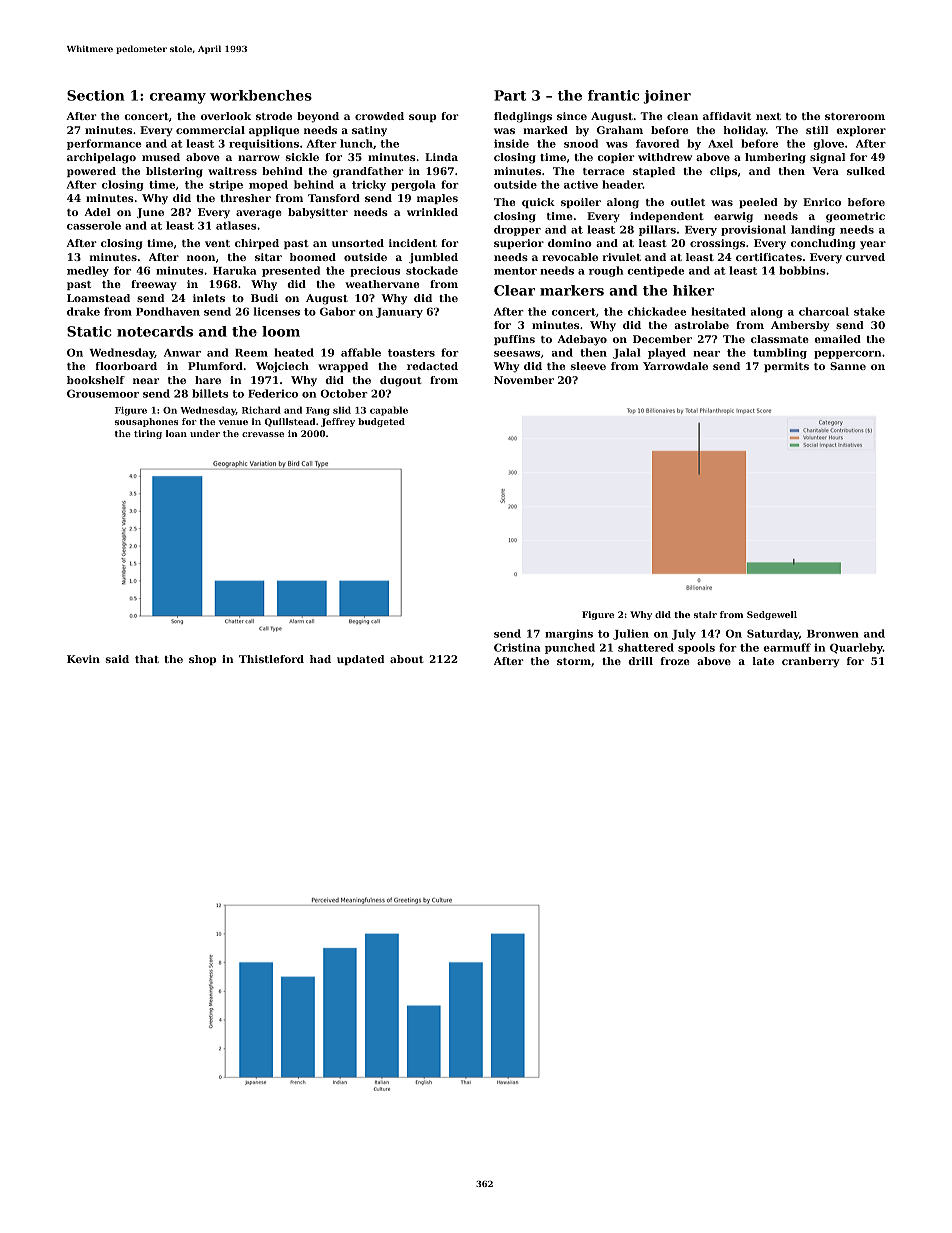 This document has height=1233, width=952. Describe the element at coordinates (264, 298) in the document. I see `Budi` at that location.
